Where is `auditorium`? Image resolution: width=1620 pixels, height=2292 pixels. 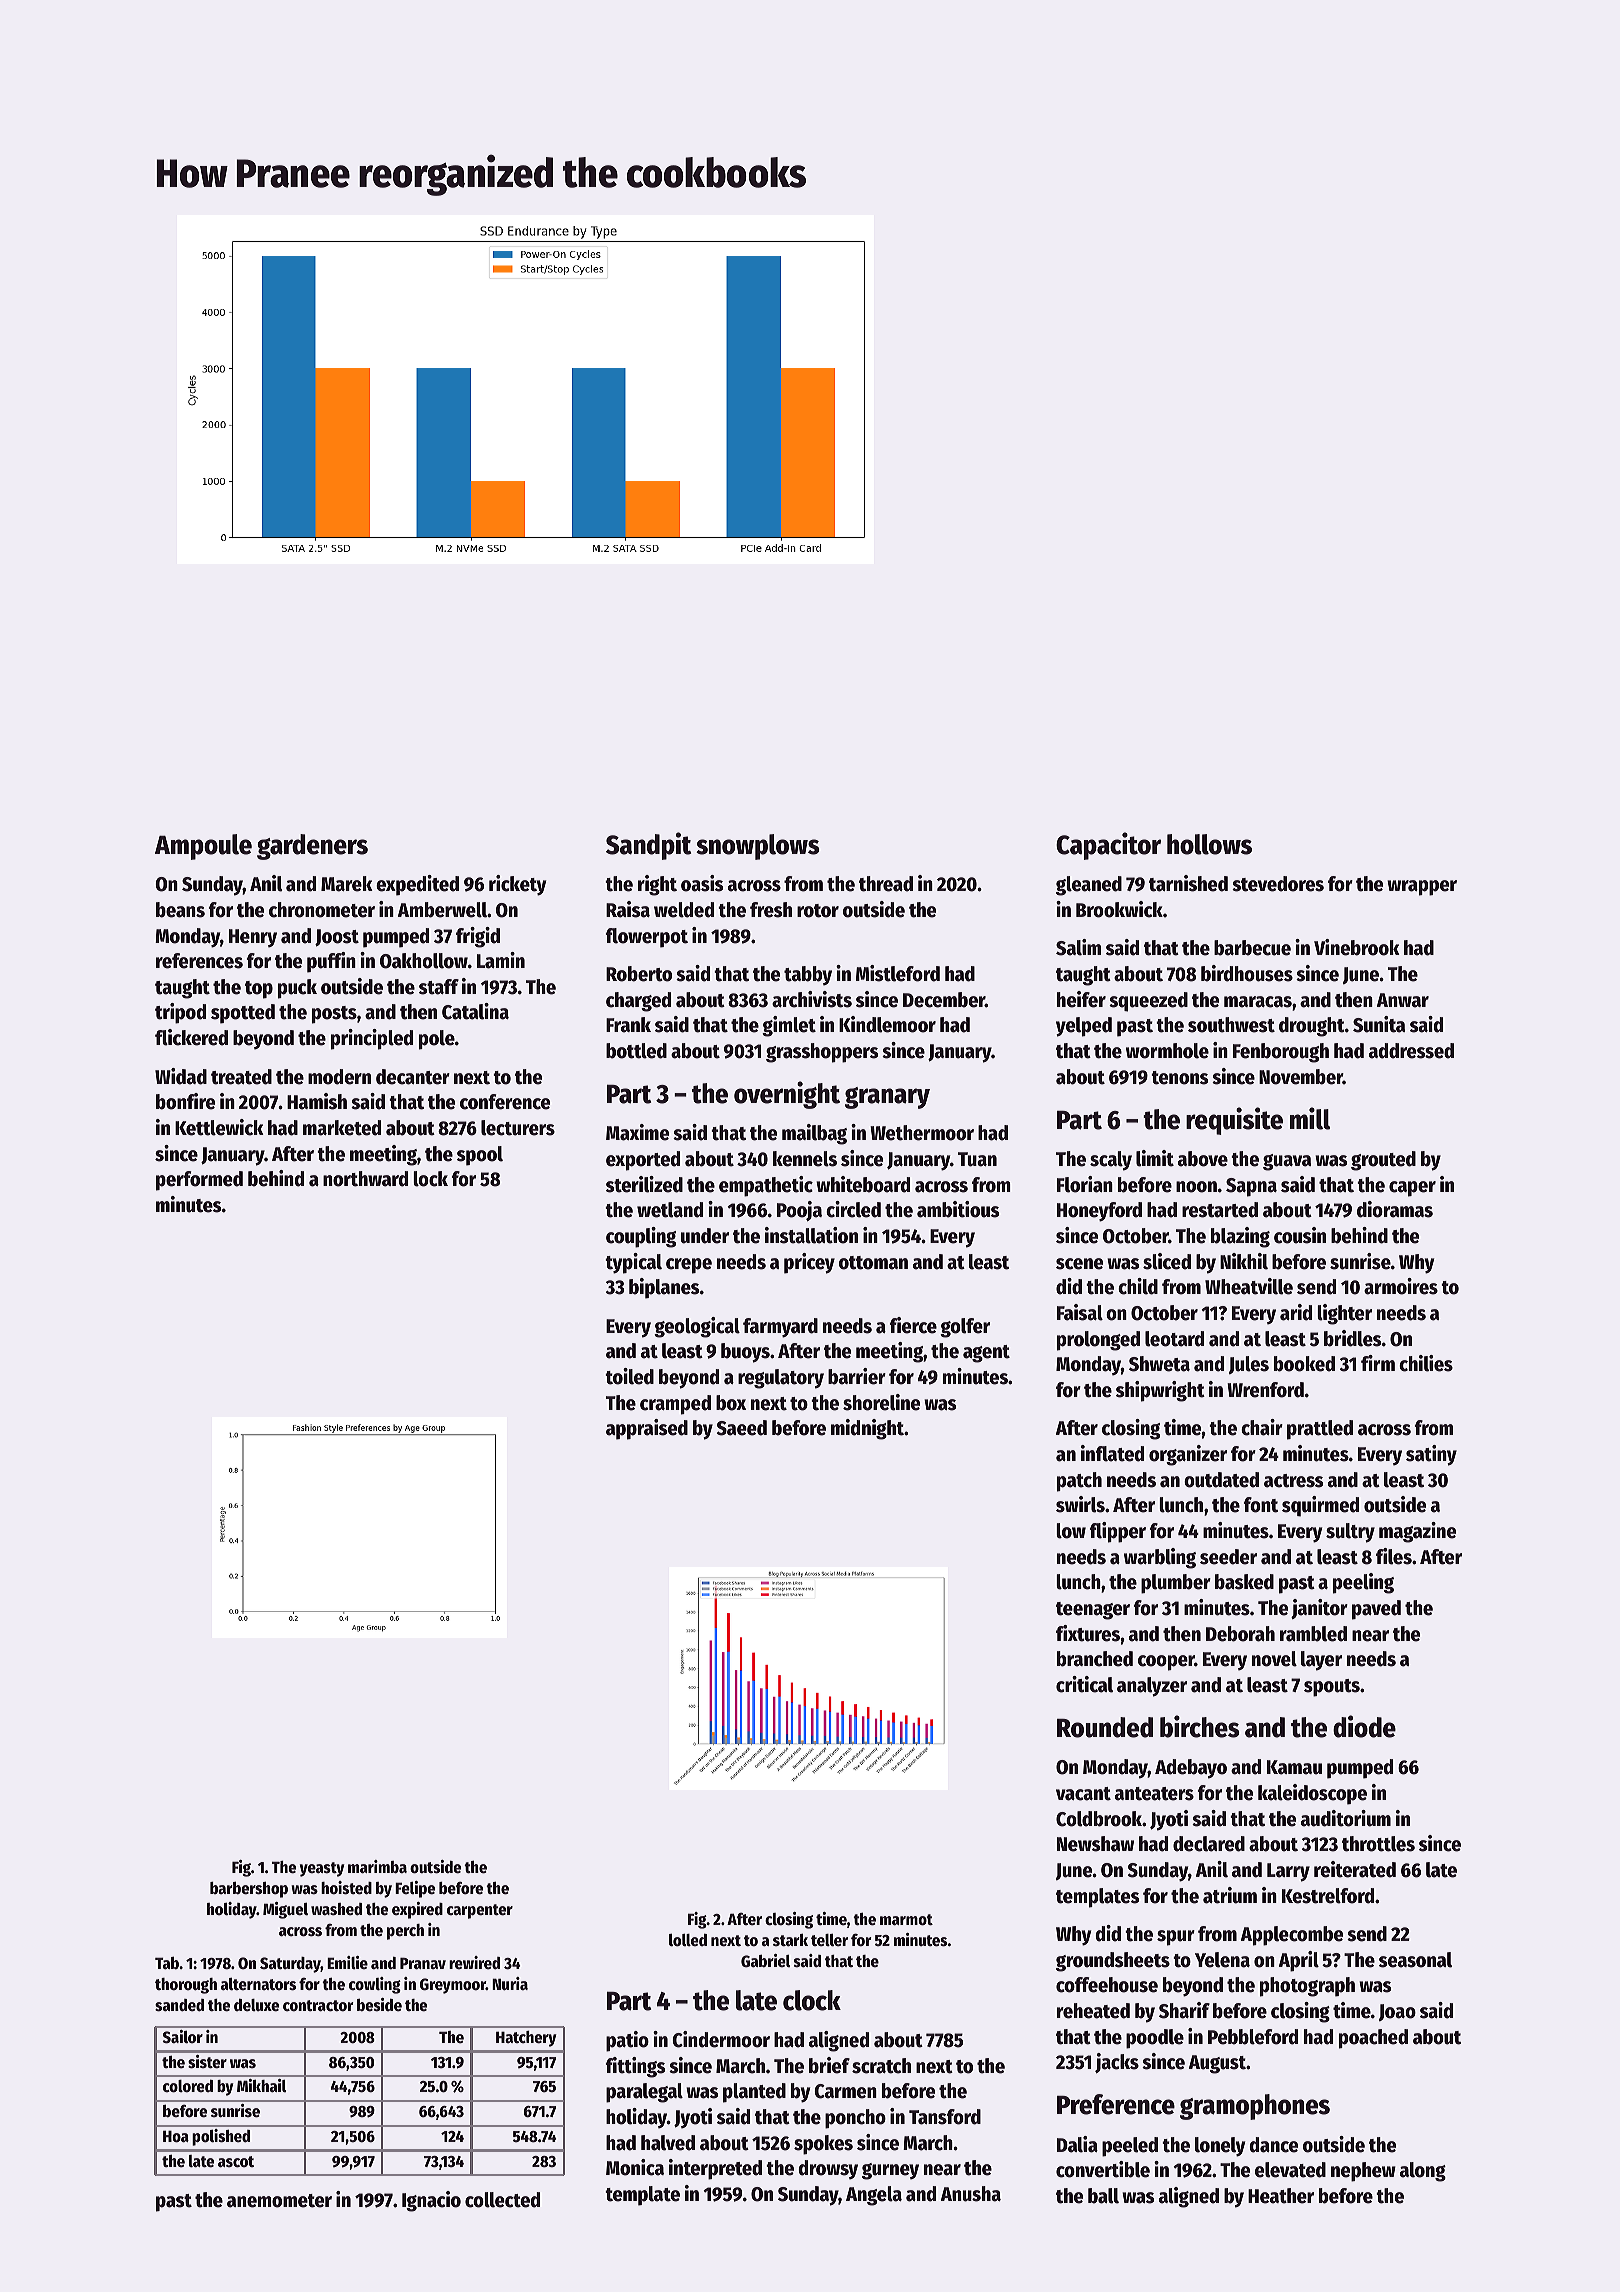
auditorium is located at coordinates (1346, 1818).
